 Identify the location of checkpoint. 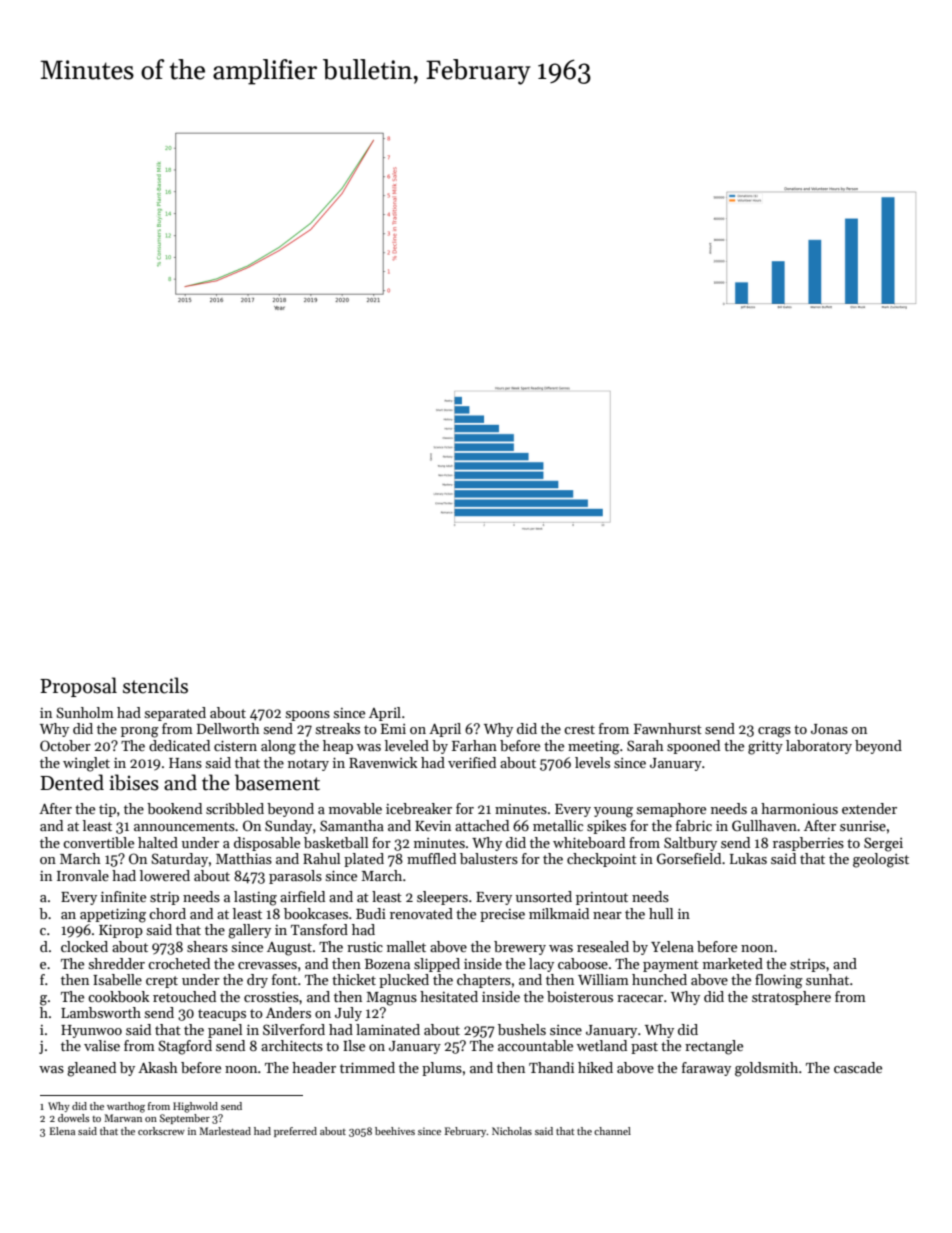
(602, 860).
